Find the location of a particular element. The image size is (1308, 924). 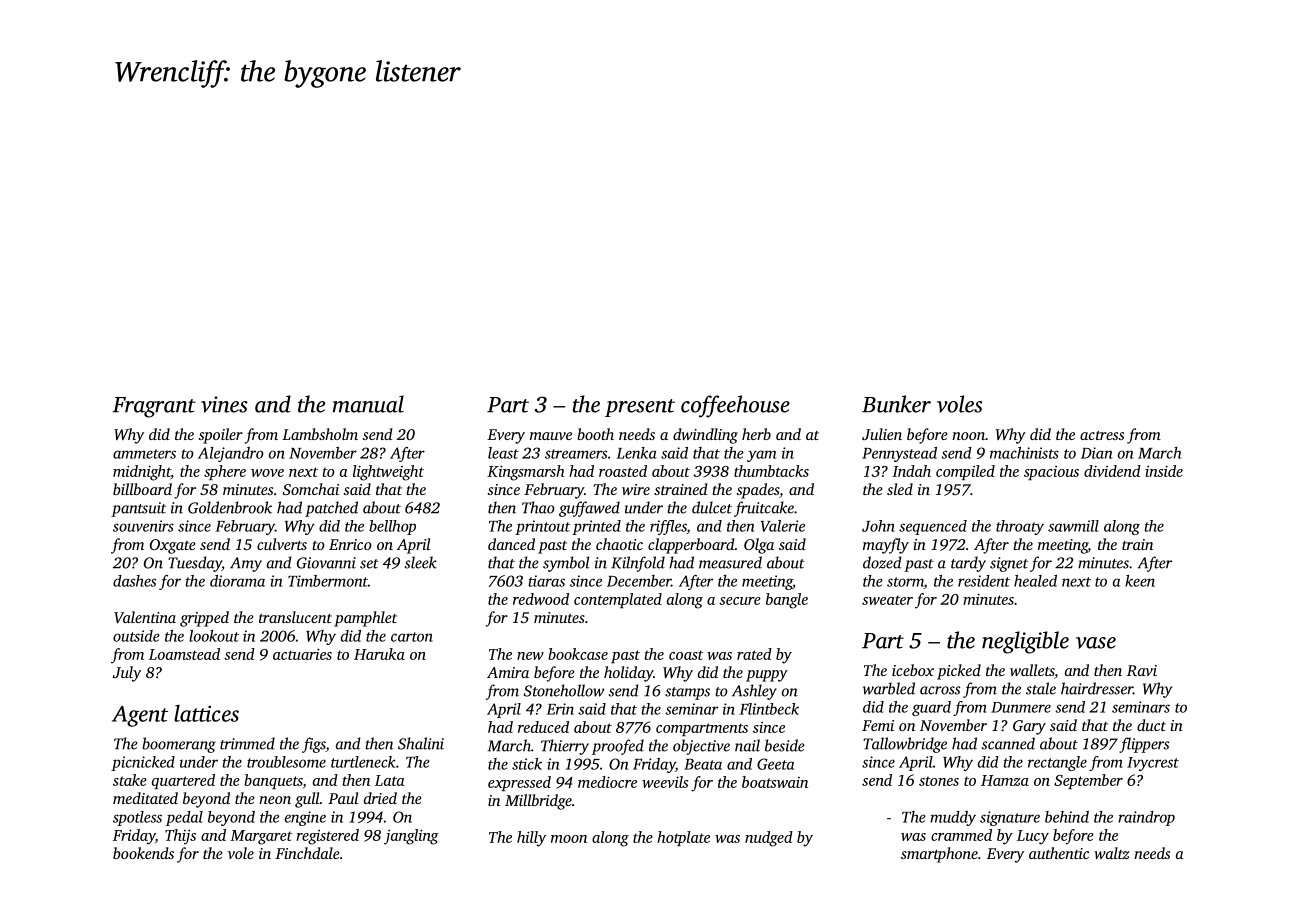

wove is located at coordinates (267, 473).
